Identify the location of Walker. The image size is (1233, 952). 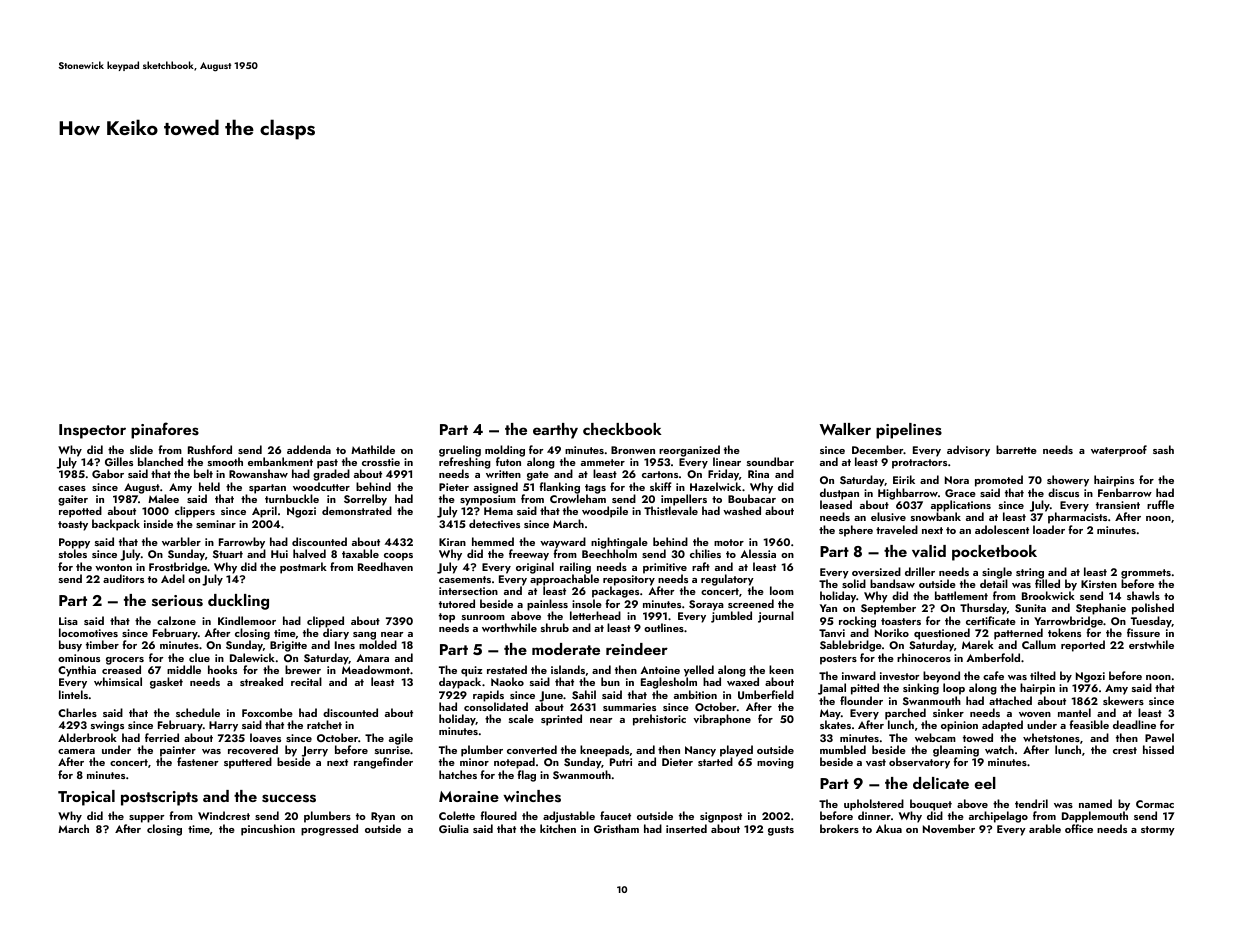
(845, 429).
